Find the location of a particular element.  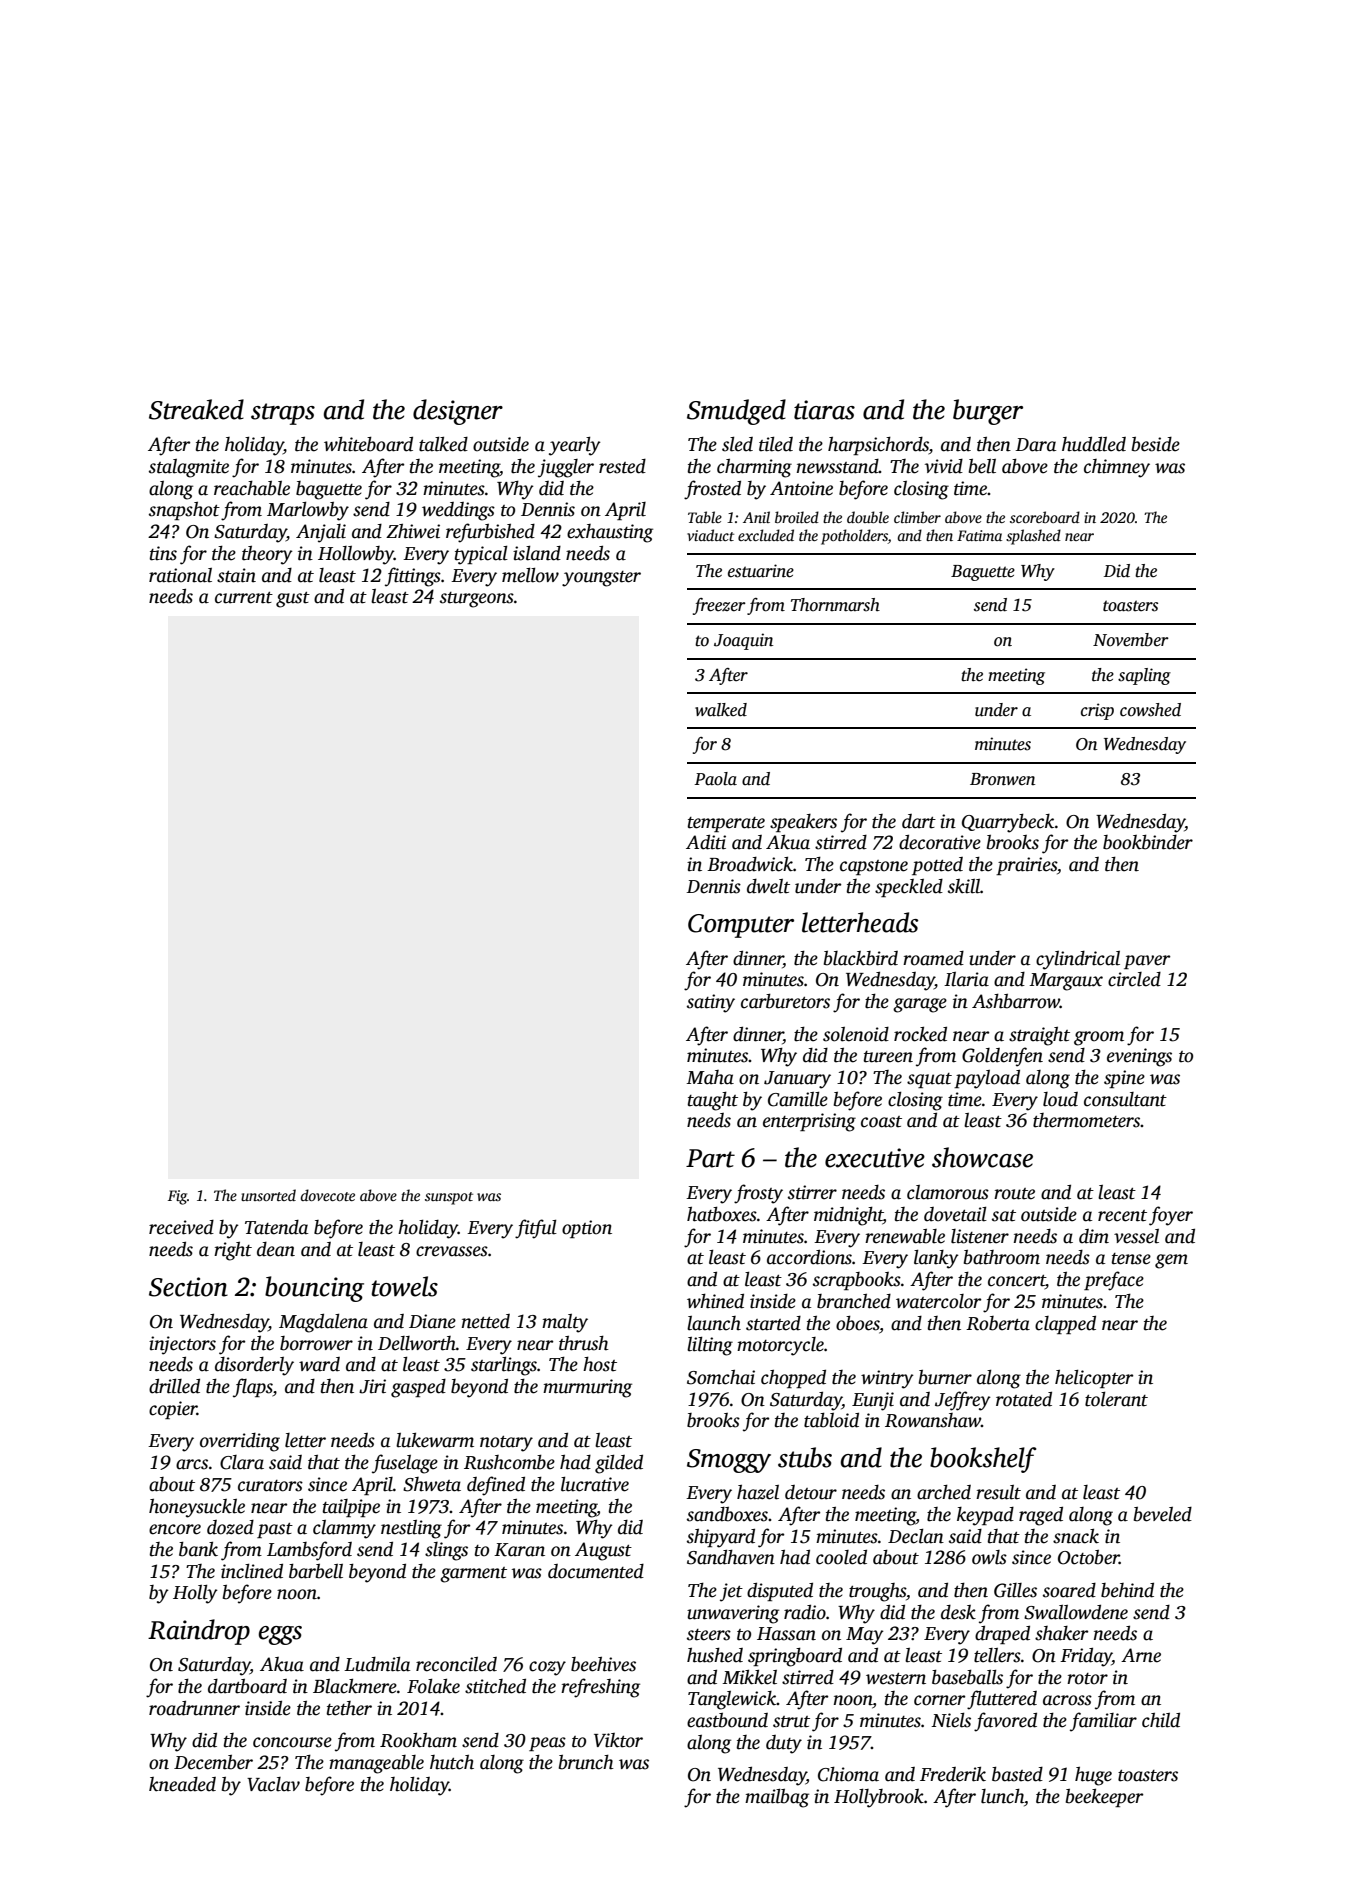

walked is located at coordinates (721, 710).
